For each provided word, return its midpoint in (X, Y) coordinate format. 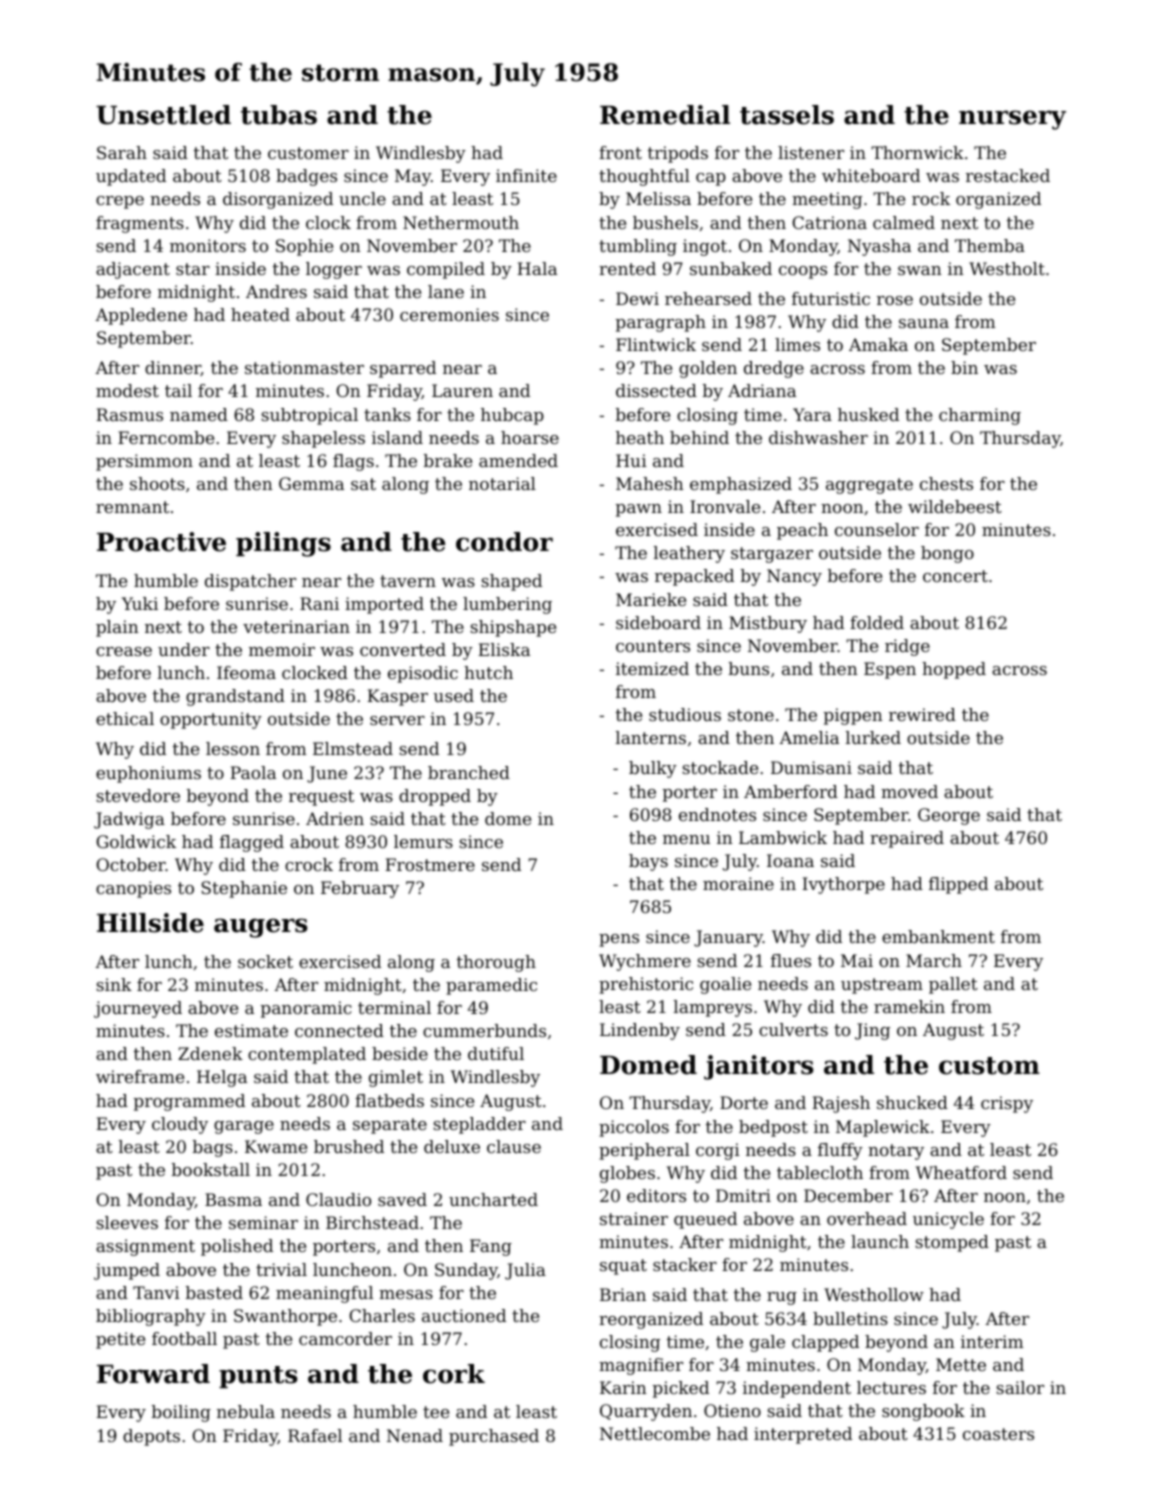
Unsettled (163, 115)
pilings (283, 544)
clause (514, 1146)
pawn (639, 510)
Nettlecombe (655, 1433)
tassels (787, 115)
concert (955, 576)
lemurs (423, 841)
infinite (526, 175)
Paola (253, 772)
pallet (953, 985)
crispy (1007, 1104)
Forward (153, 1374)
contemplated (307, 1055)
